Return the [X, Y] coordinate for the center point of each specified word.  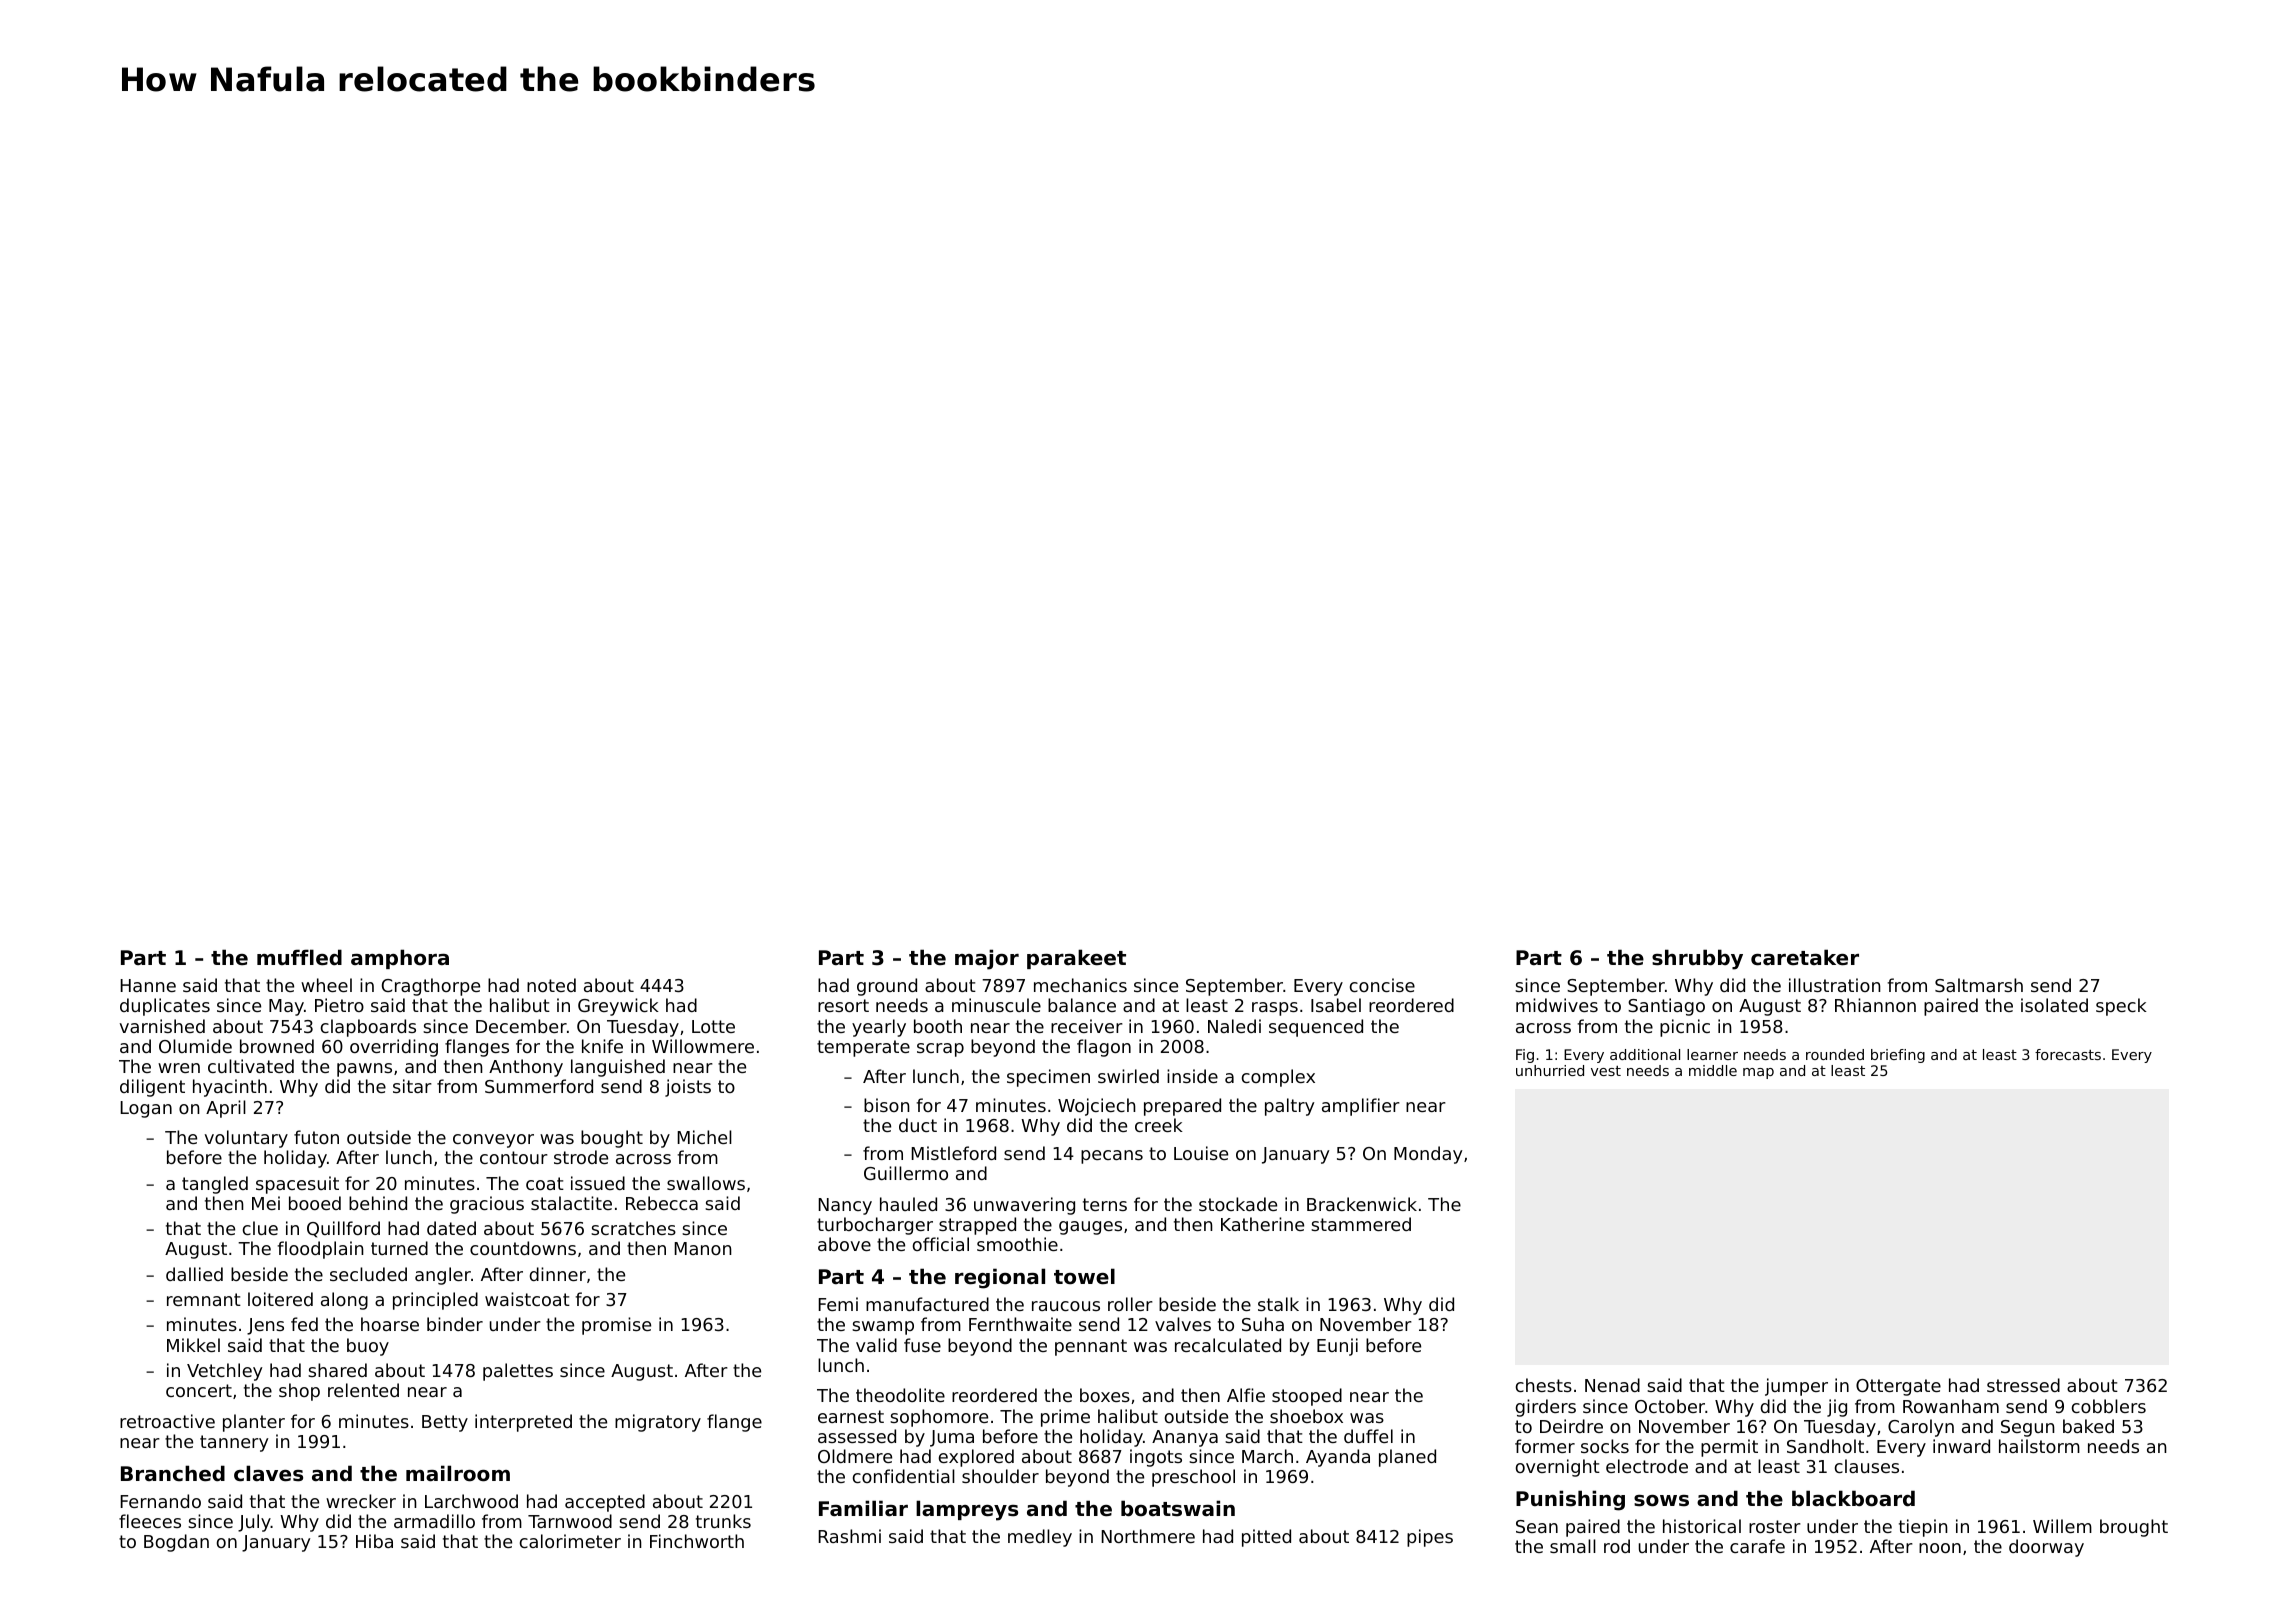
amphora [400, 959]
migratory [658, 1423]
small [1573, 1546]
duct [918, 1125]
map [1758, 1073]
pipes [1430, 1538]
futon [316, 1137]
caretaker [1805, 957]
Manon [703, 1248]
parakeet [1076, 959]
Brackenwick [1362, 1204]
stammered [1361, 1224]
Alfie [1246, 1395]
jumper [1796, 1387]
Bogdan [176, 1543]
